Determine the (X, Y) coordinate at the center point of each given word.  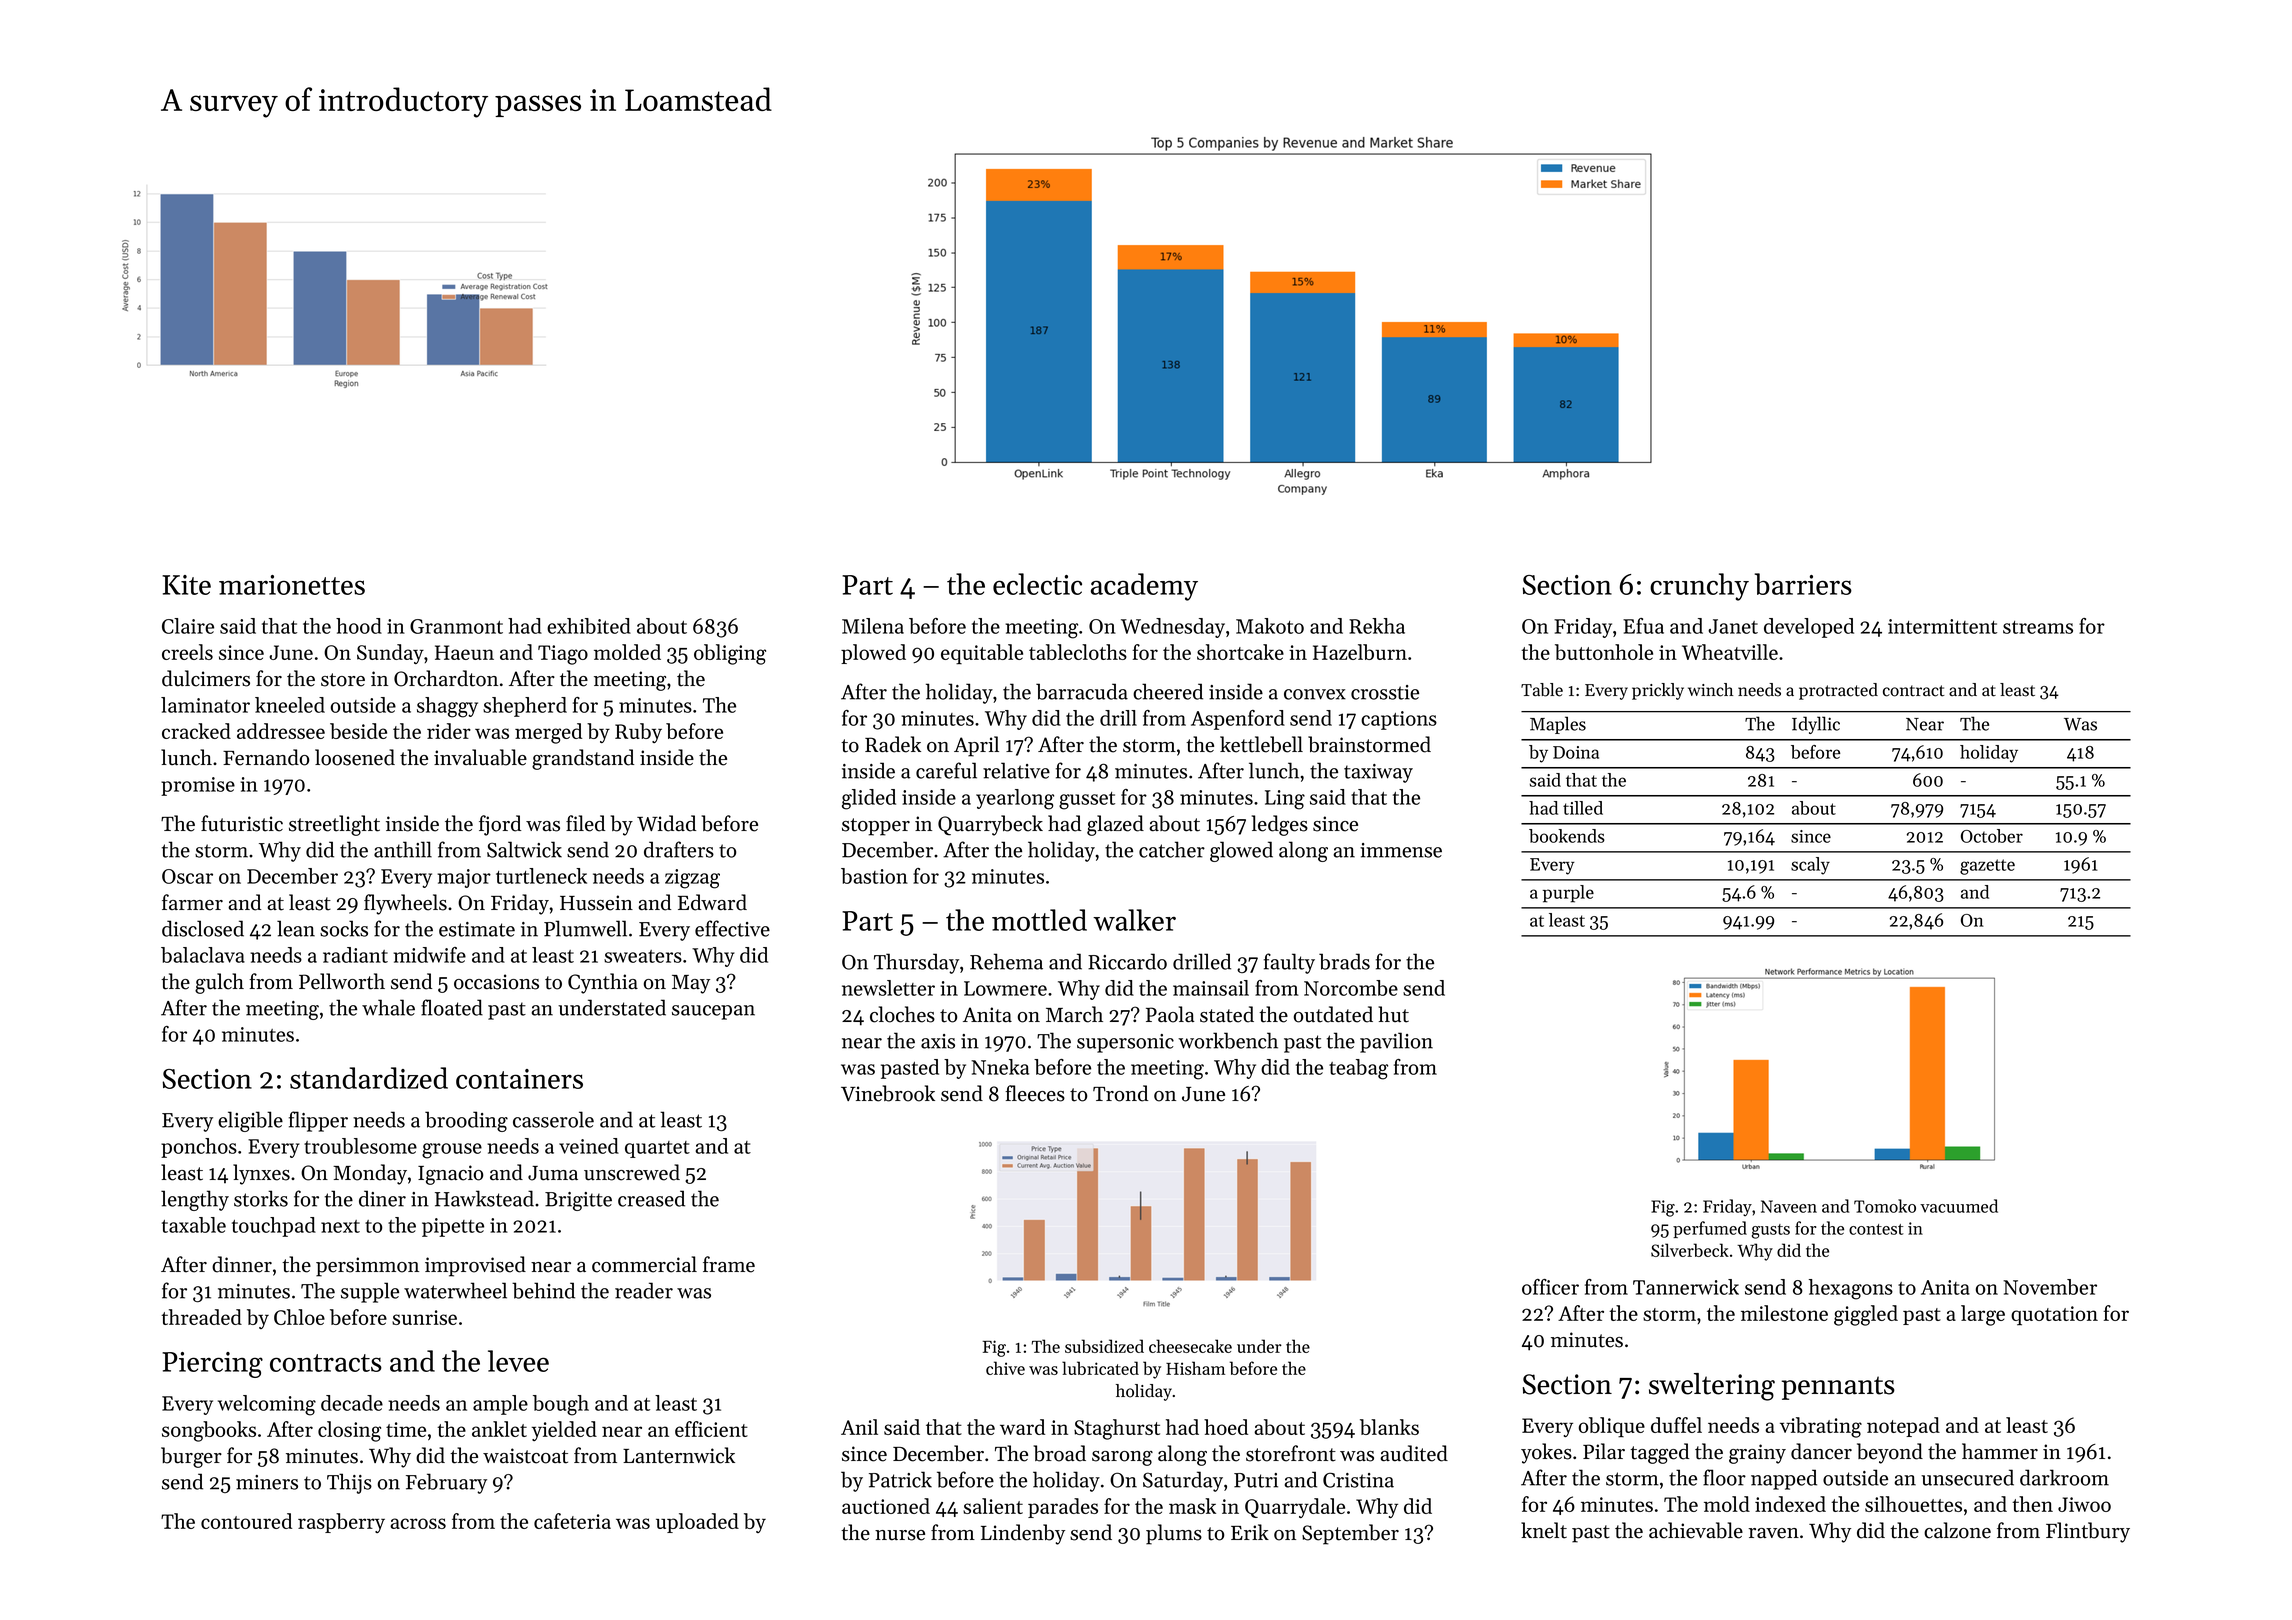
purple (1568, 894)
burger (191, 1457)
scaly (1810, 866)
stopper (876, 827)
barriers (1803, 584)
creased (651, 1198)
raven (1773, 1533)
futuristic (242, 823)
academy (1144, 587)
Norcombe (1351, 988)
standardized (369, 1078)
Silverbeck (1690, 1250)
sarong (1122, 1458)
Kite (186, 585)
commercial (644, 1264)
